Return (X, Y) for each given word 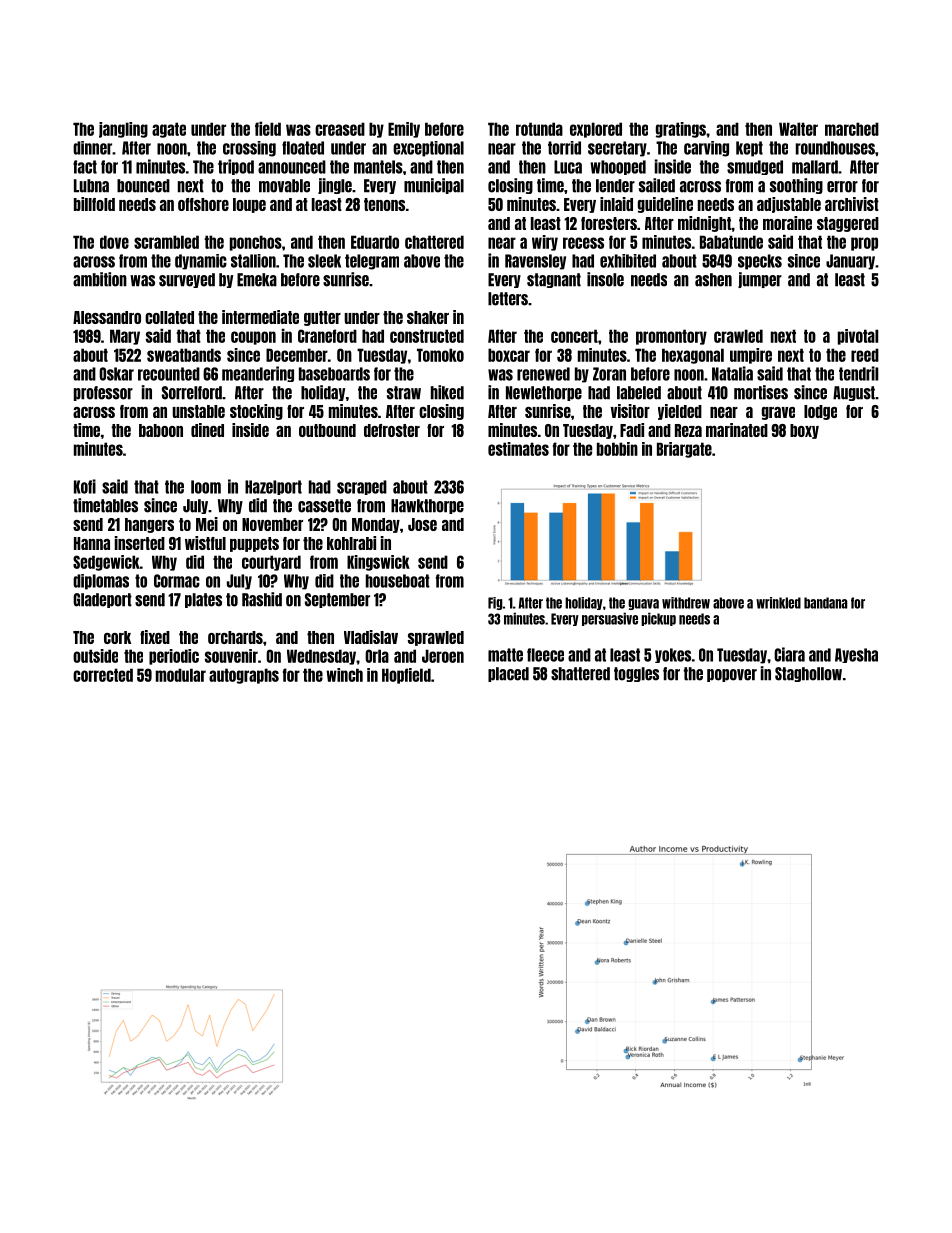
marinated (737, 430)
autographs (244, 676)
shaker (428, 317)
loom (206, 487)
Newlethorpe (544, 393)
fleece (545, 655)
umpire (751, 356)
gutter (322, 318)
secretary (617, 149)
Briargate (684, 450)
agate (169, 130)
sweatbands (184, 355)
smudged (755, 167)
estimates (518, 449)
